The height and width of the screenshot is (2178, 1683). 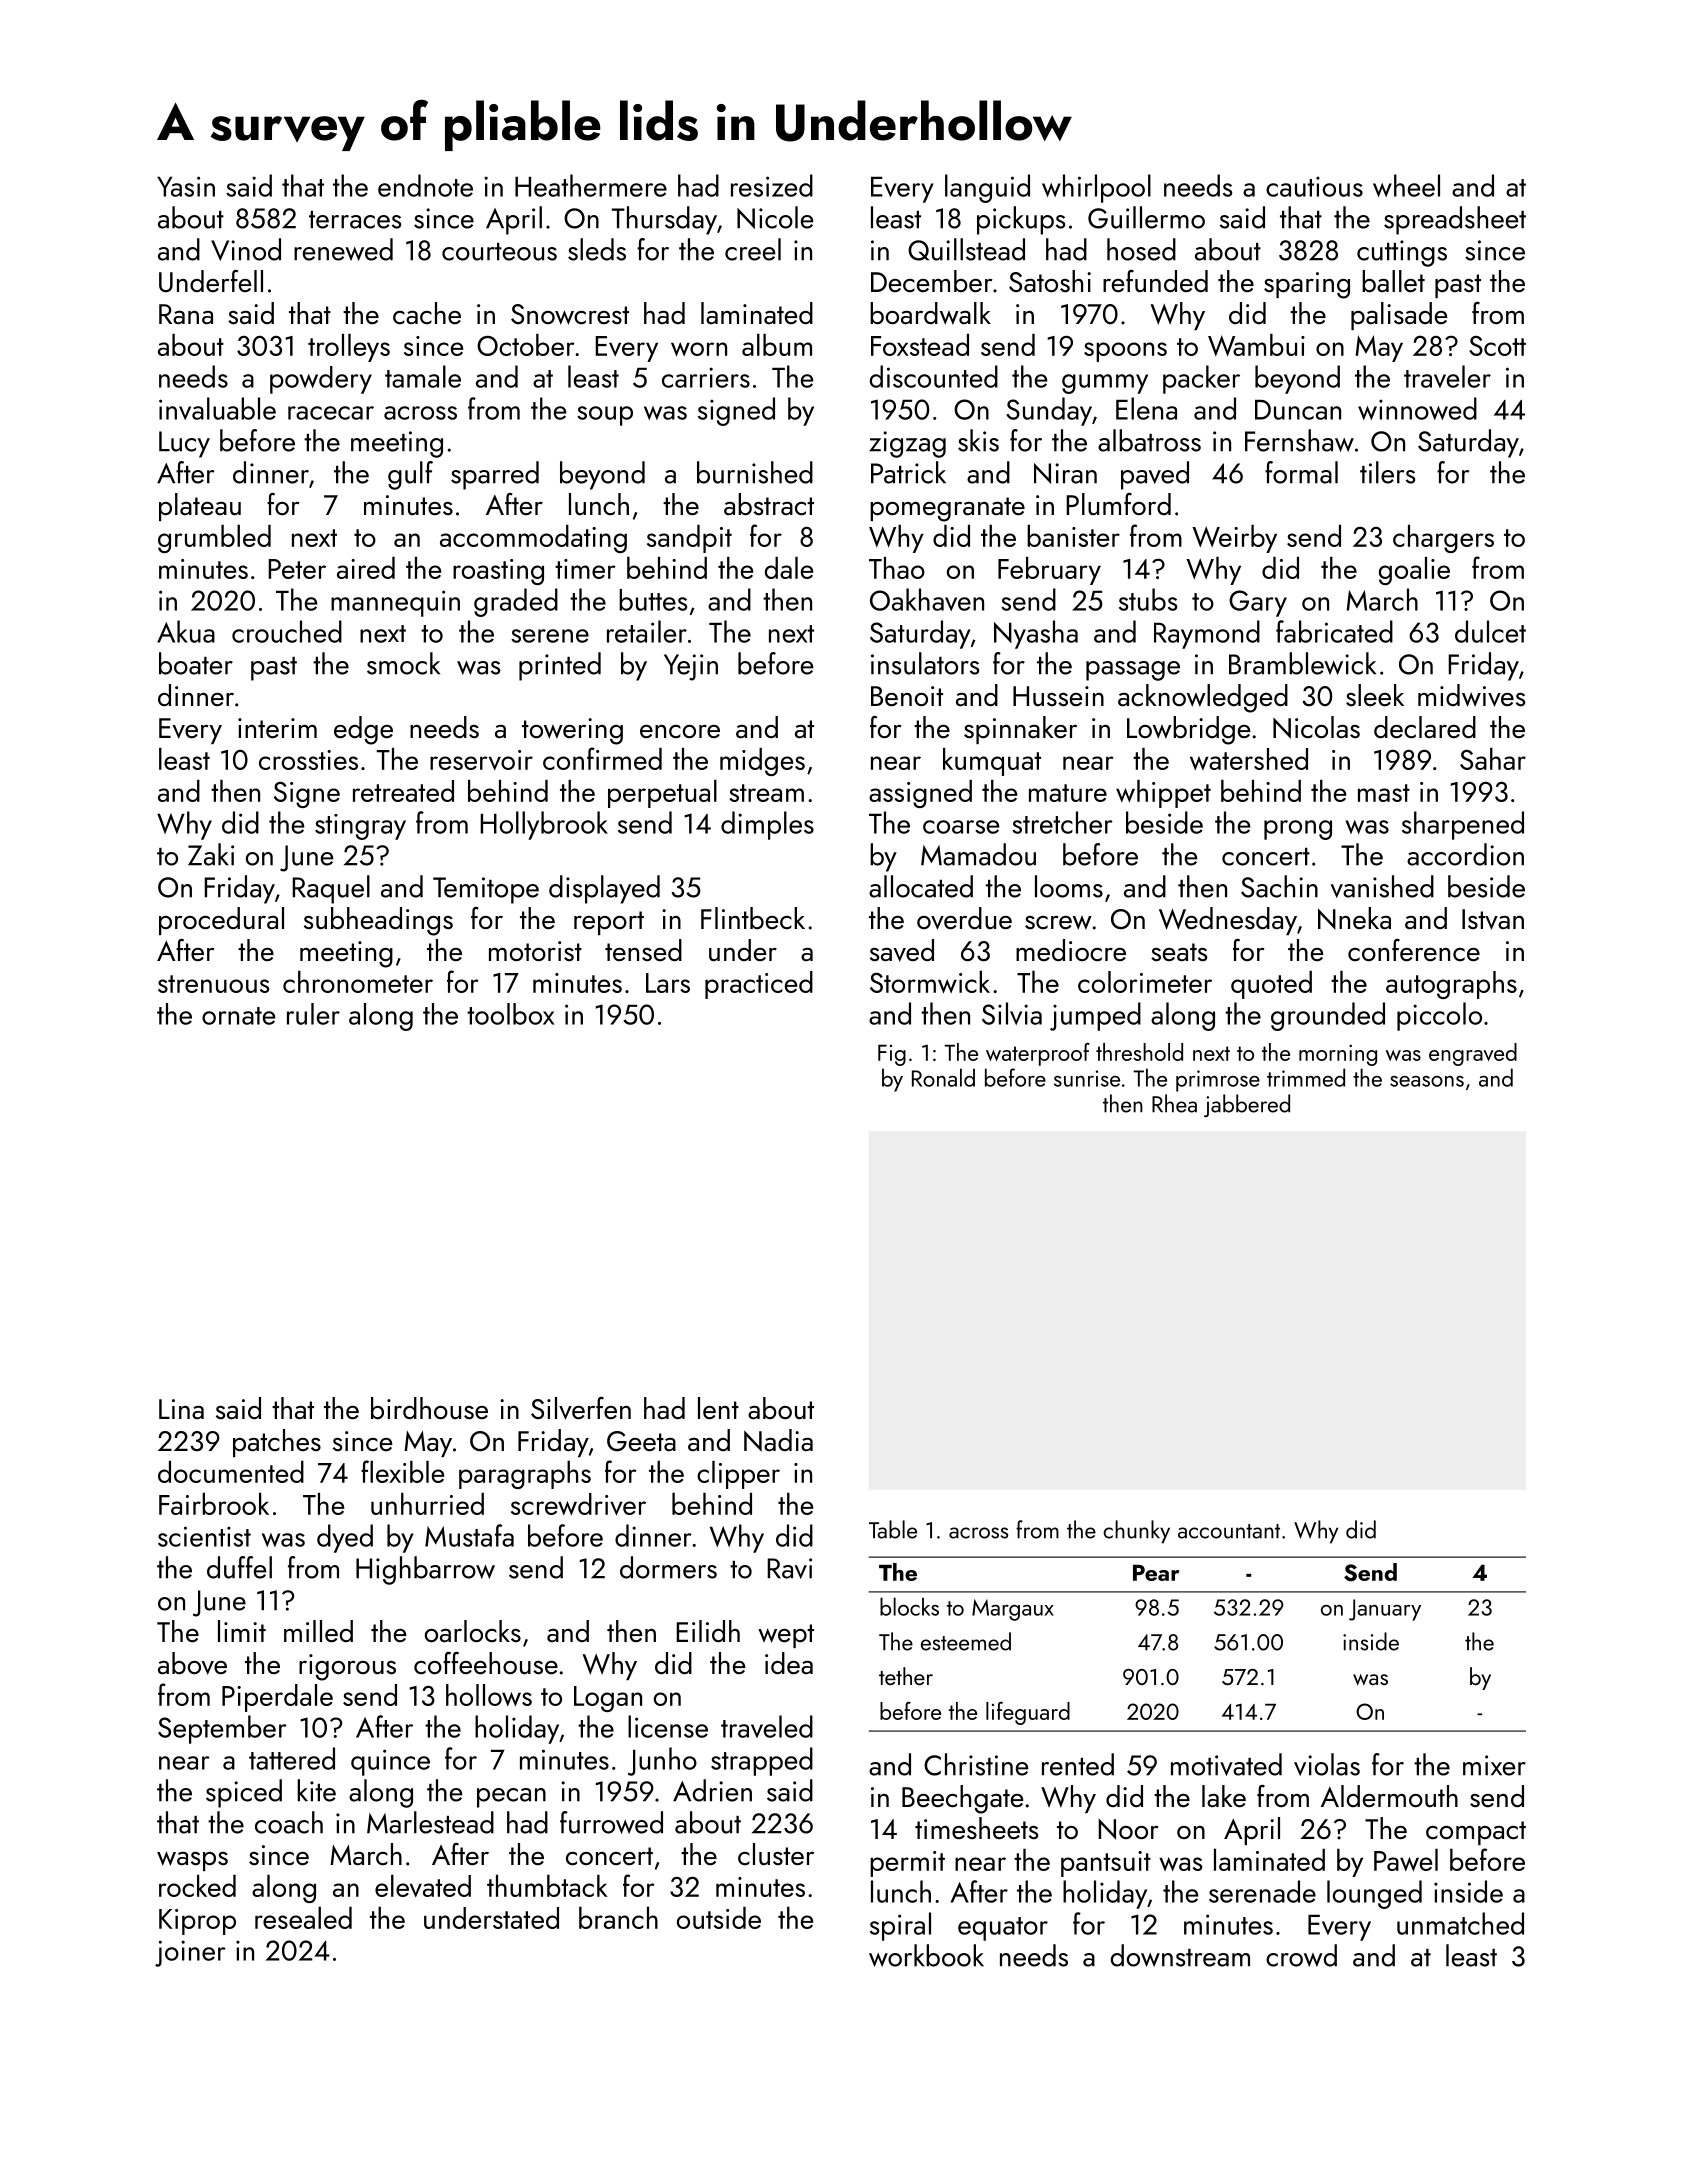 I want to click on toolbox, so click(x=510, y=1014).
